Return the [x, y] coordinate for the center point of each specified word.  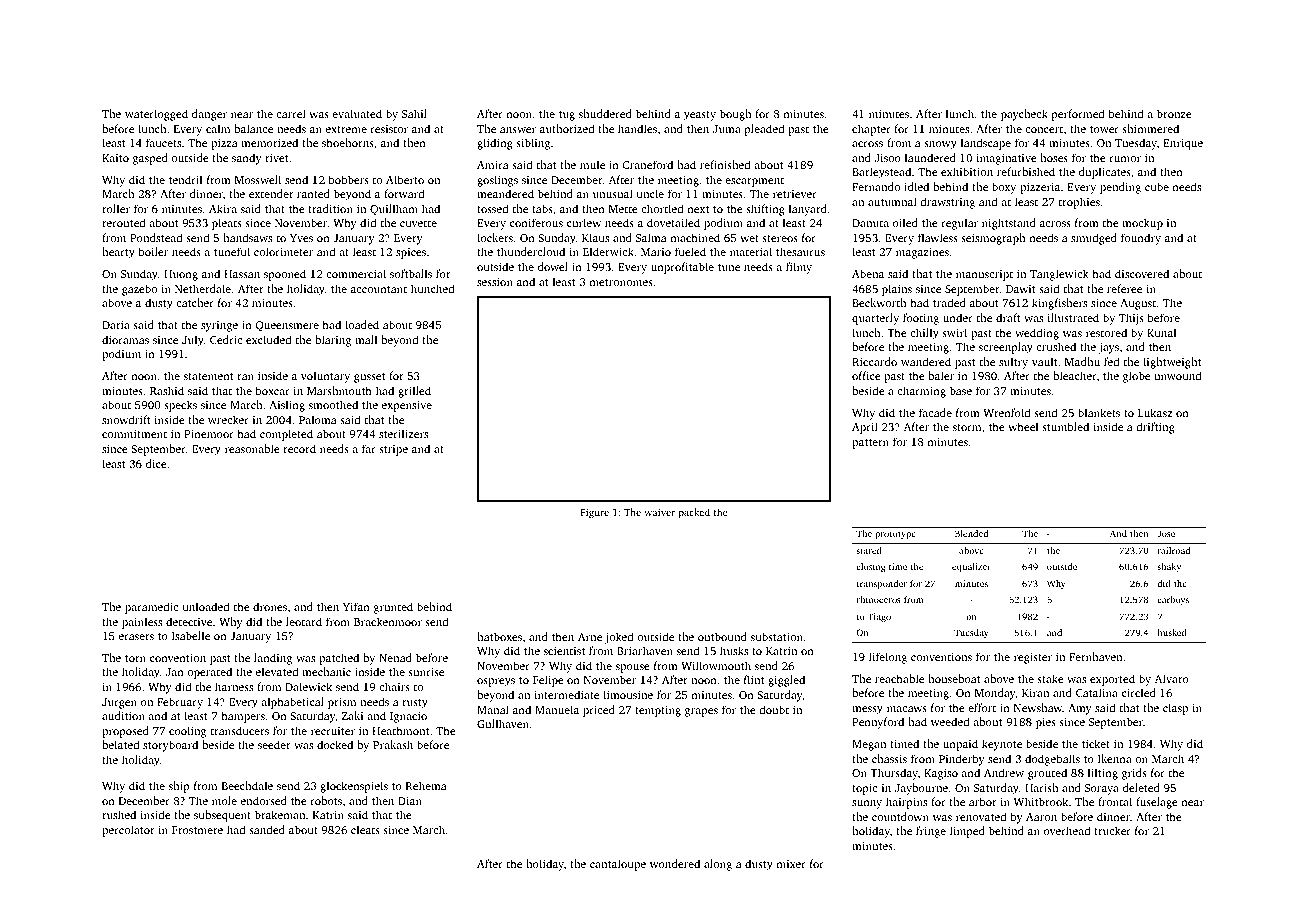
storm [967, 427]
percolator [128, 831]
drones [270, 606]
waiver [659, 512]
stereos [780, 238]
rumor [1125, 159]
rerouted [123, 222]
